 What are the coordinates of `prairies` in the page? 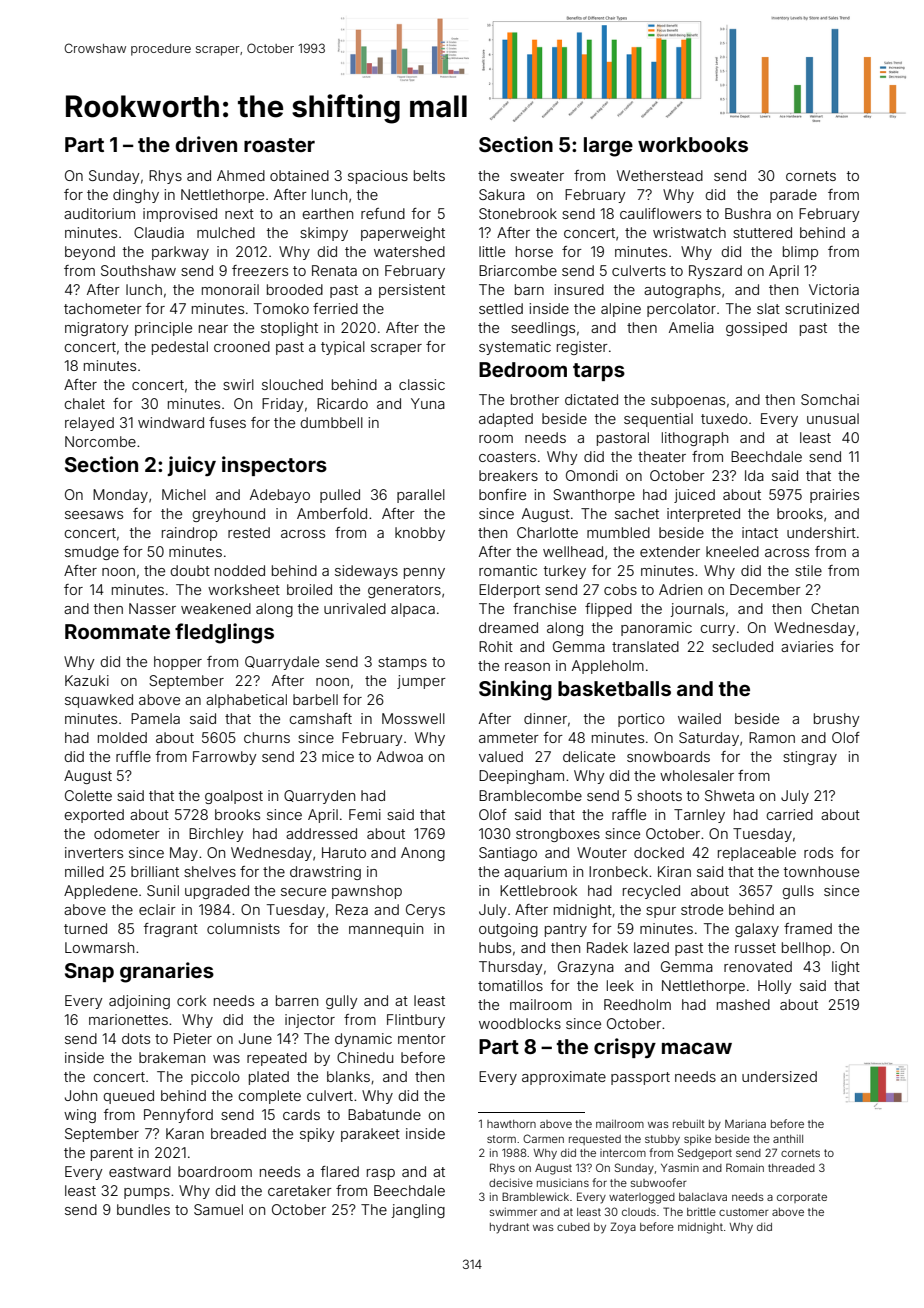 It's located at (834, 496).
